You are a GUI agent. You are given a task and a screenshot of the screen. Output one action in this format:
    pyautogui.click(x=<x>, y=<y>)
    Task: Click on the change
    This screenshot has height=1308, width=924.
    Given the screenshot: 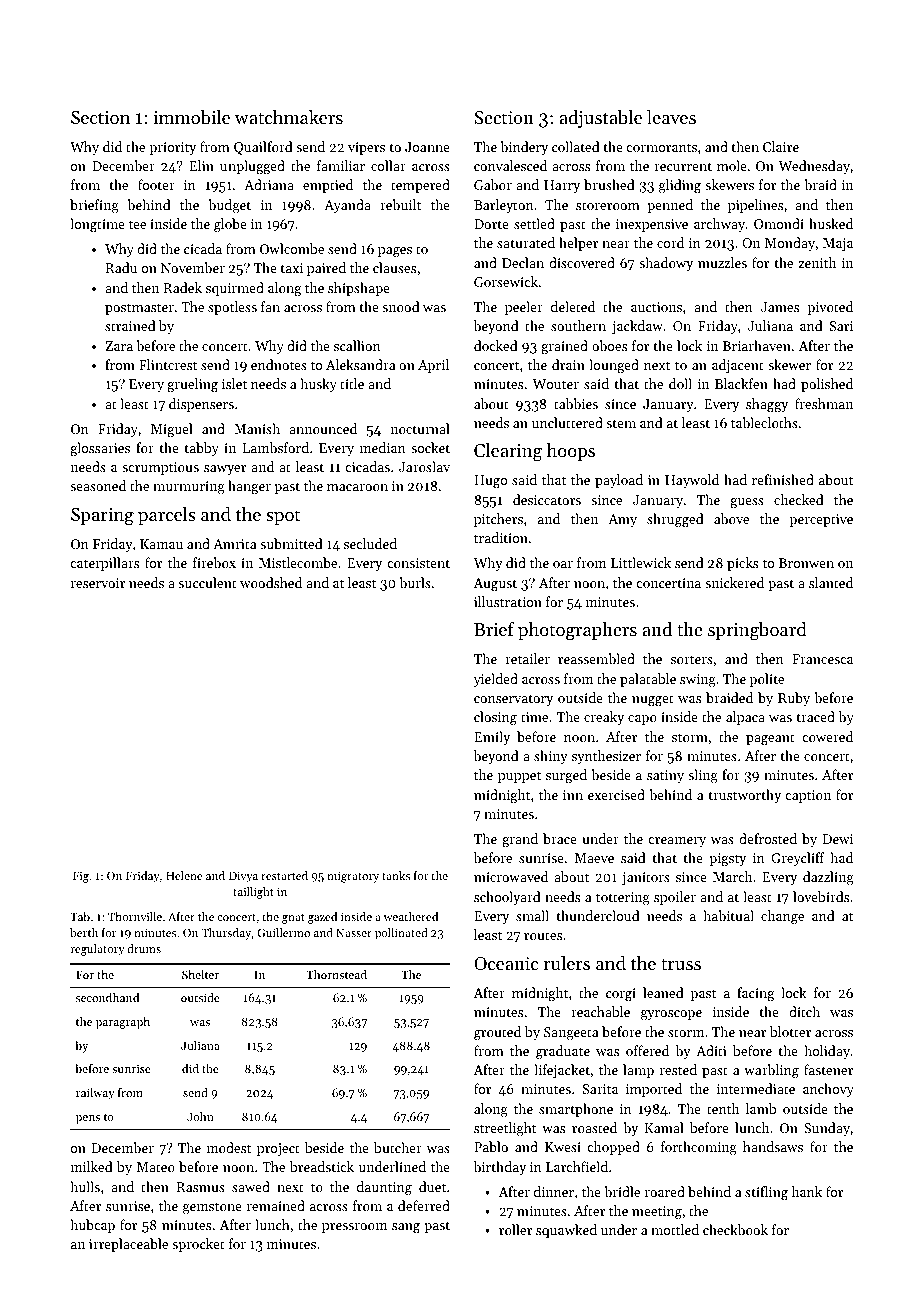 What is the action you would take?
    pyautogui.click(x=782, y=917)
